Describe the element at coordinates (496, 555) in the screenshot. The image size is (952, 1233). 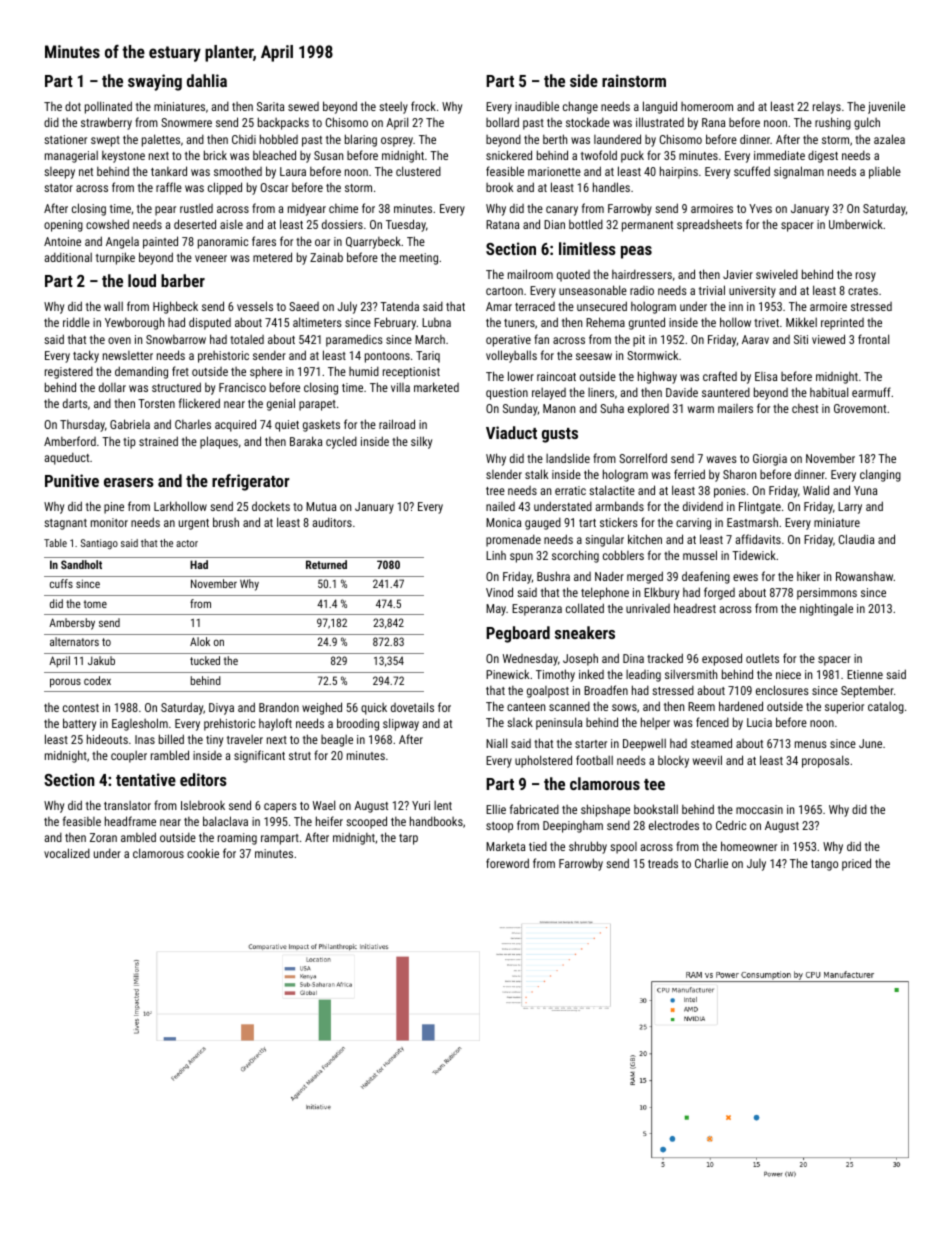
I see `Linh` at that location.
